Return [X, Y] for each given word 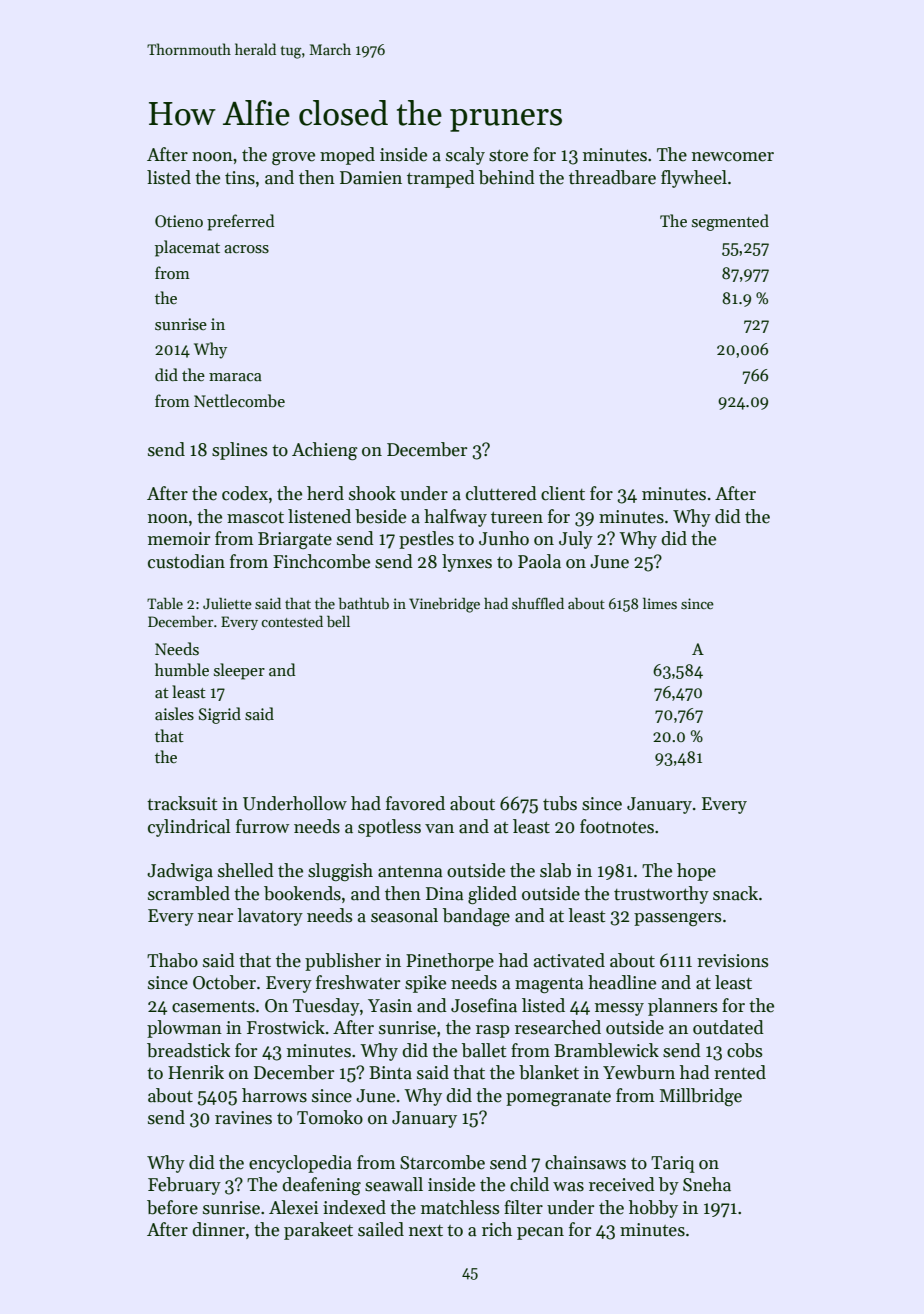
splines [239, 451]
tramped [441, 179]
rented [740, 1072]
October [224, 982]
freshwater [358, 982]
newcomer [733, 157]
